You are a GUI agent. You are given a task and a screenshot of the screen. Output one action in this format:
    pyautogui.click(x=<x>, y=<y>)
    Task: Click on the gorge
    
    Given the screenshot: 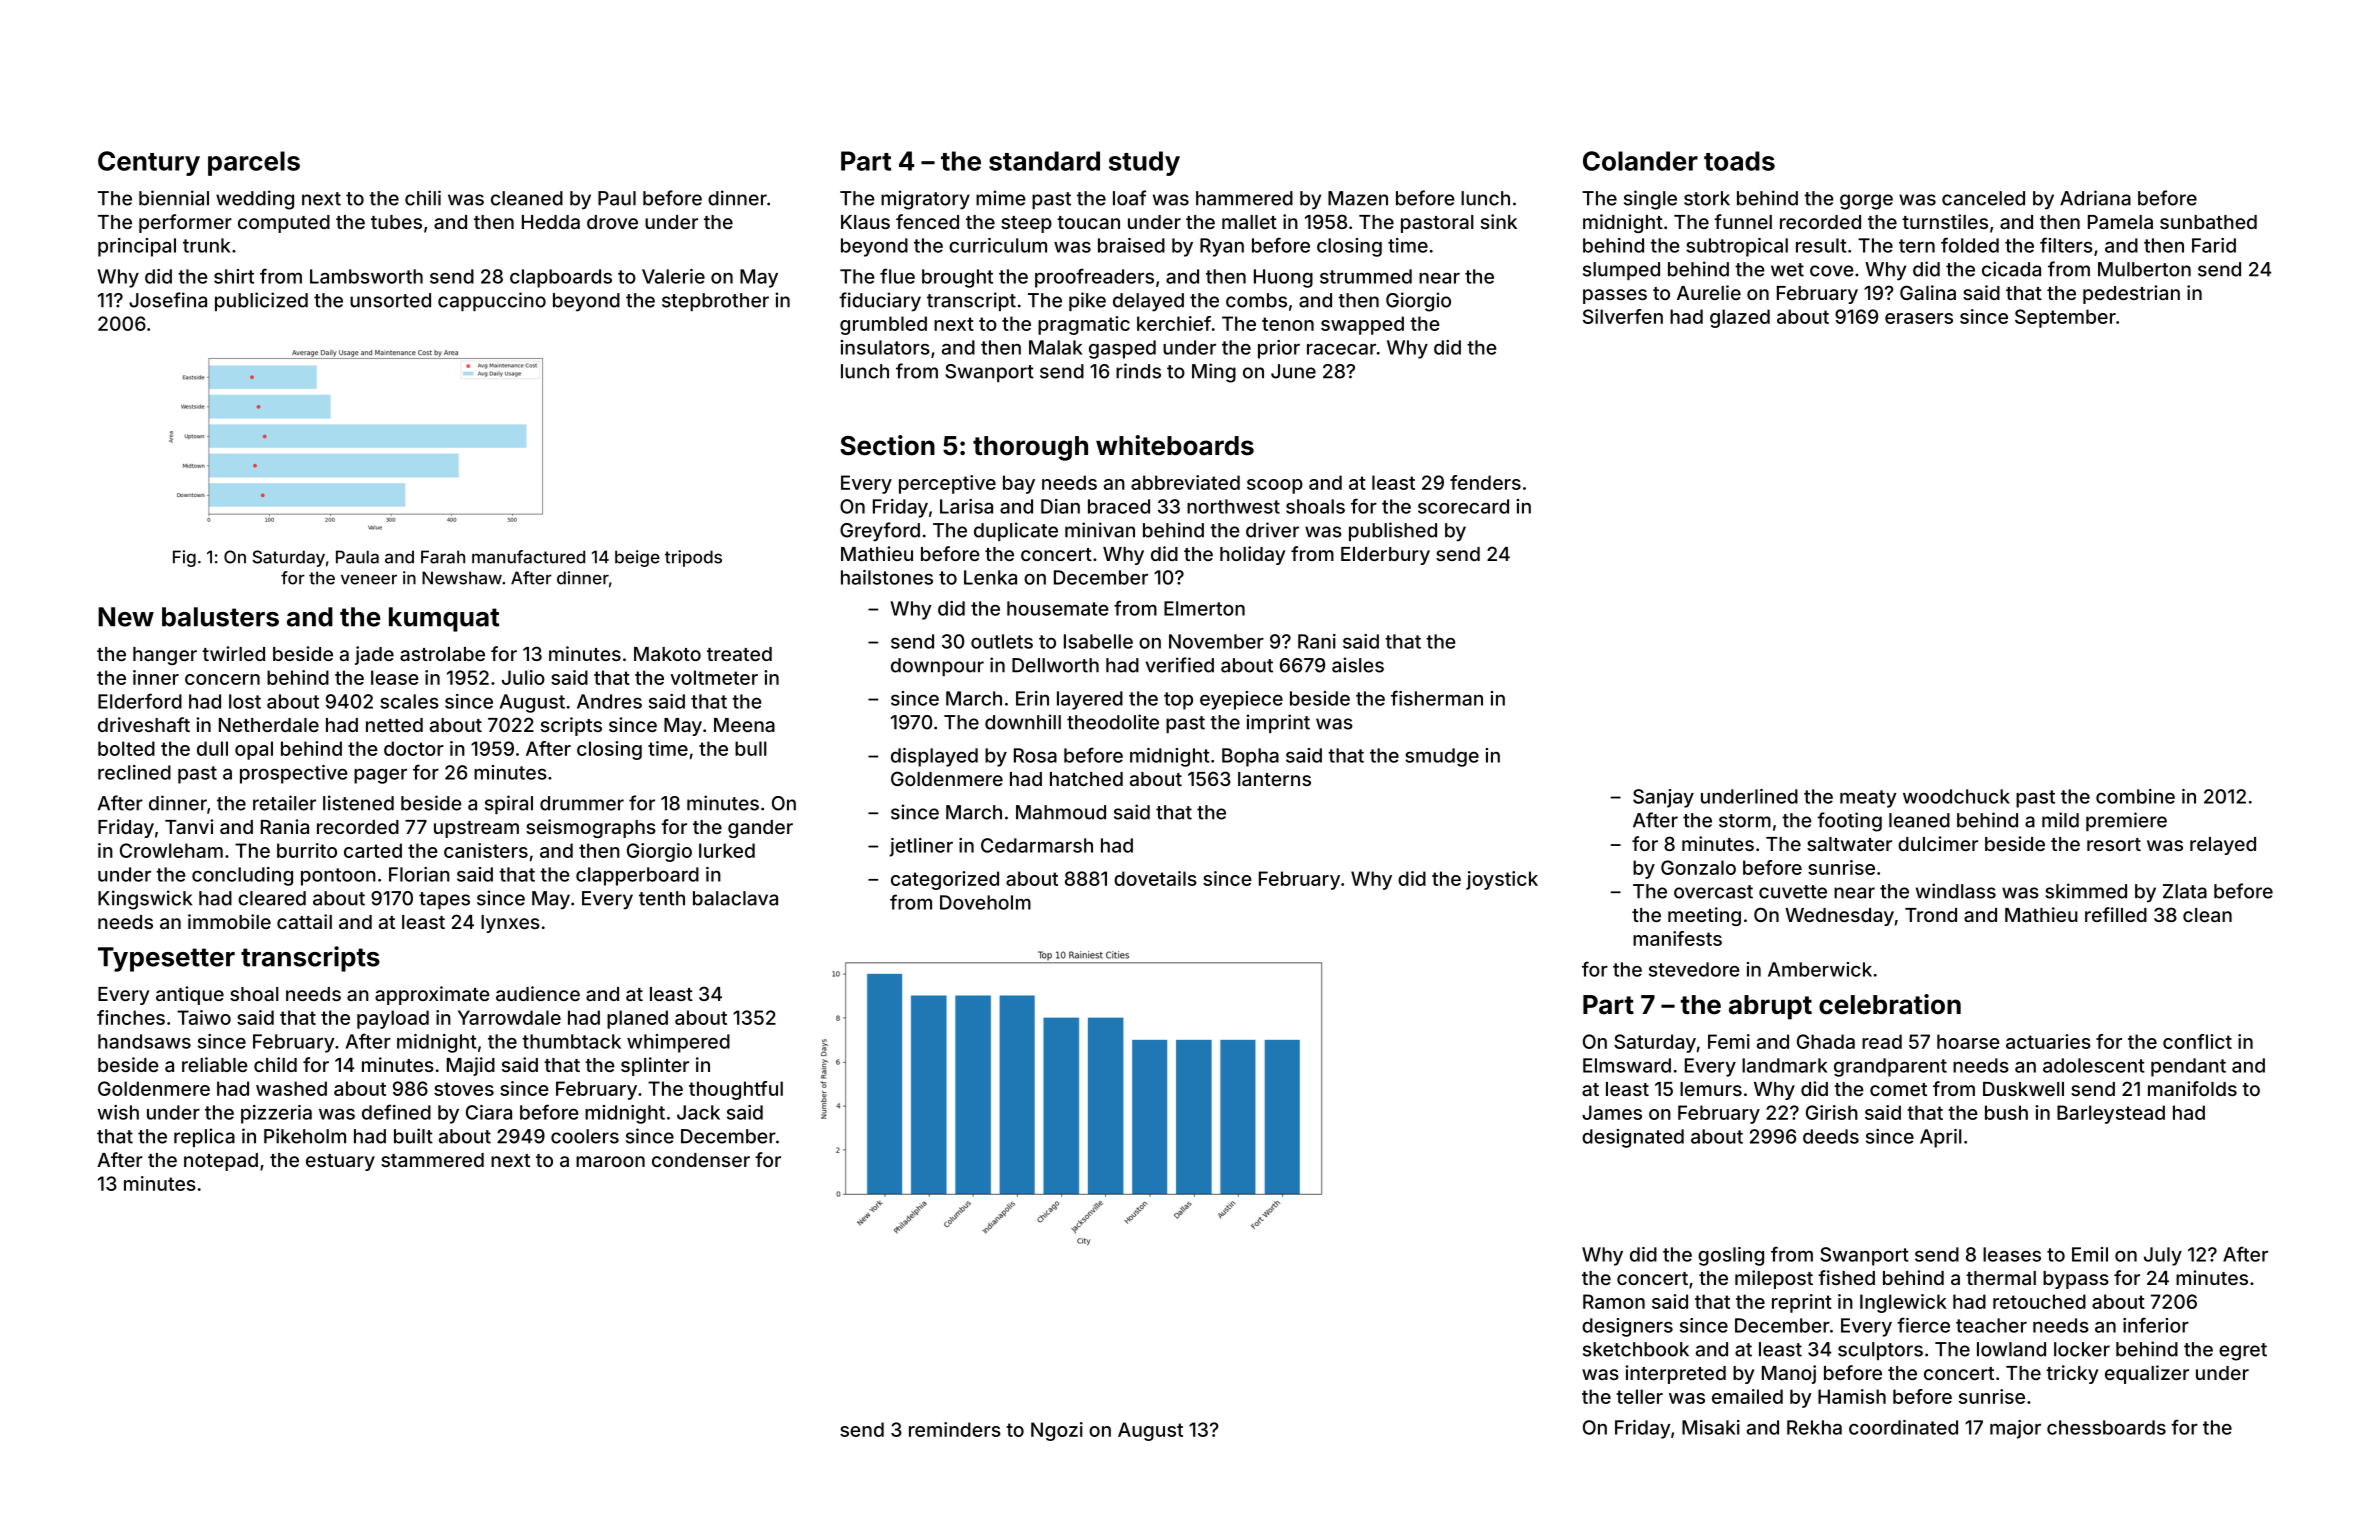 What is the action you would take?
    pyautogui.click(x=1866, y=202)
